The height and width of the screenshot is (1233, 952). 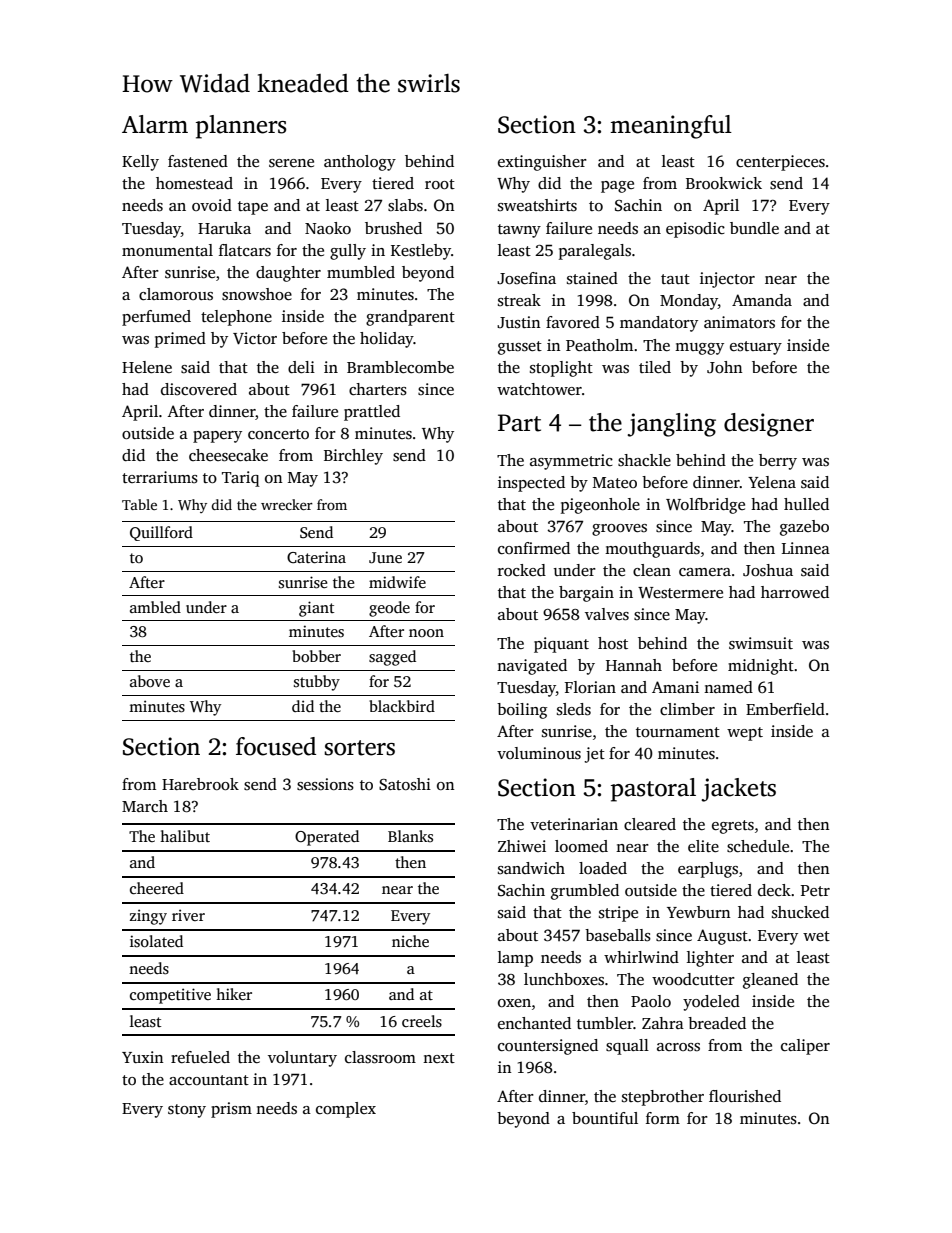 I want to click on bountiful, so click(x=605, y=1118).
